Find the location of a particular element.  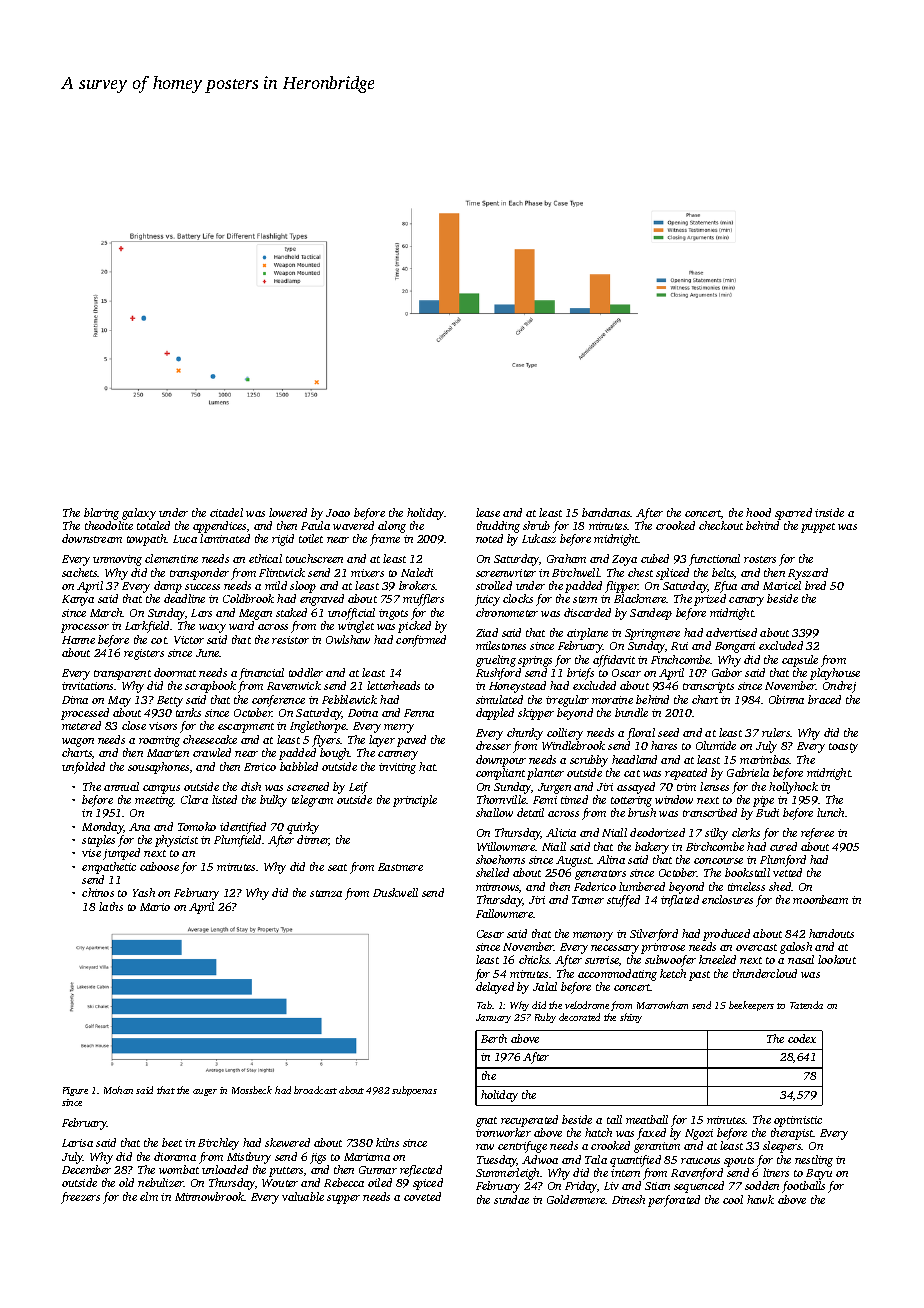

Summerleigh is located at coordinates (507, 1174).
